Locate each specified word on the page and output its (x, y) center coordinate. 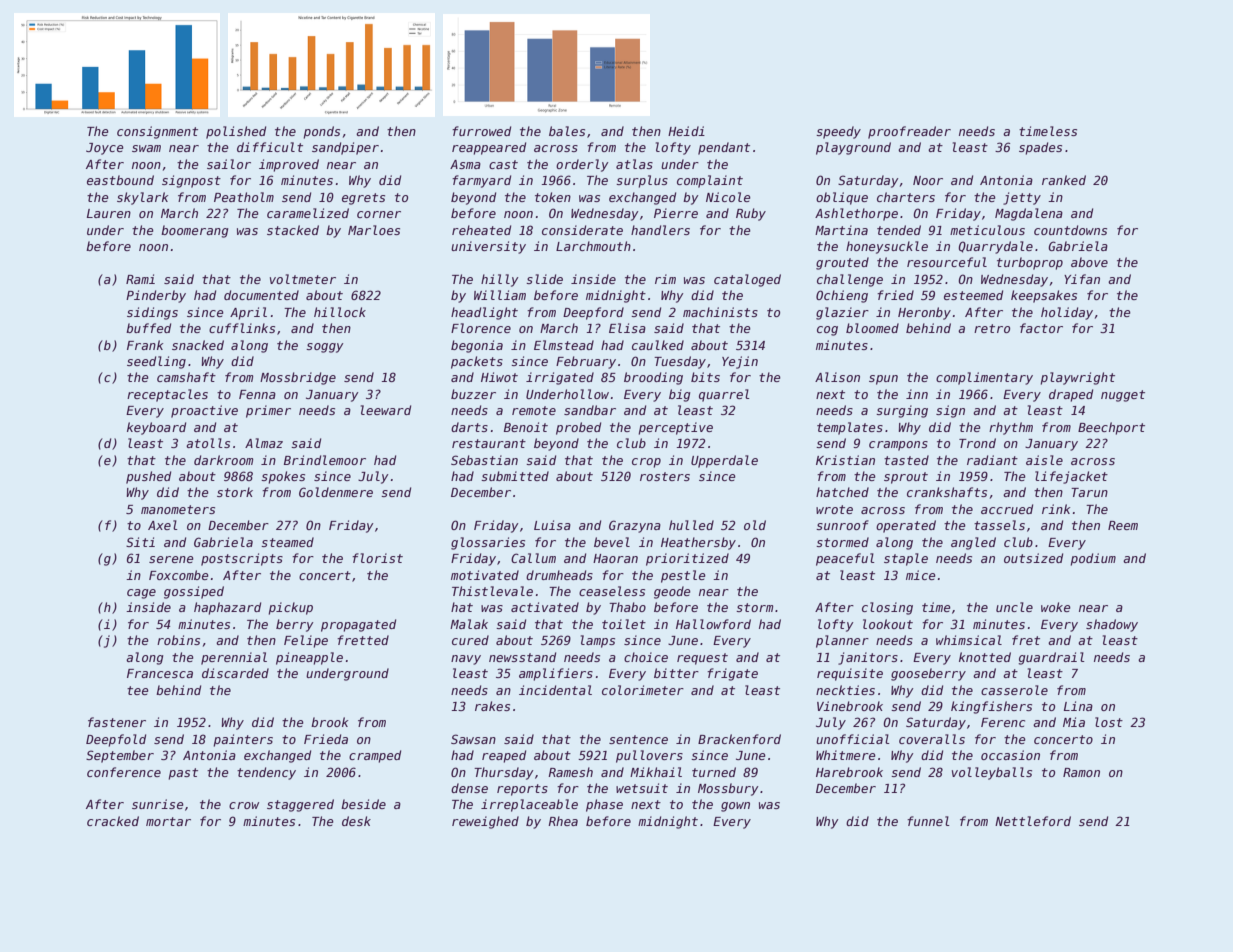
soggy (325, 348)
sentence (638, 739)
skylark (142, 198)
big (680, 395)
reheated (481, 230)
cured (470, 640)
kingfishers (991, 707)
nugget (1123, 396)
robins (178, 640)
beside (363, 804)
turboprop (1030, 263)
